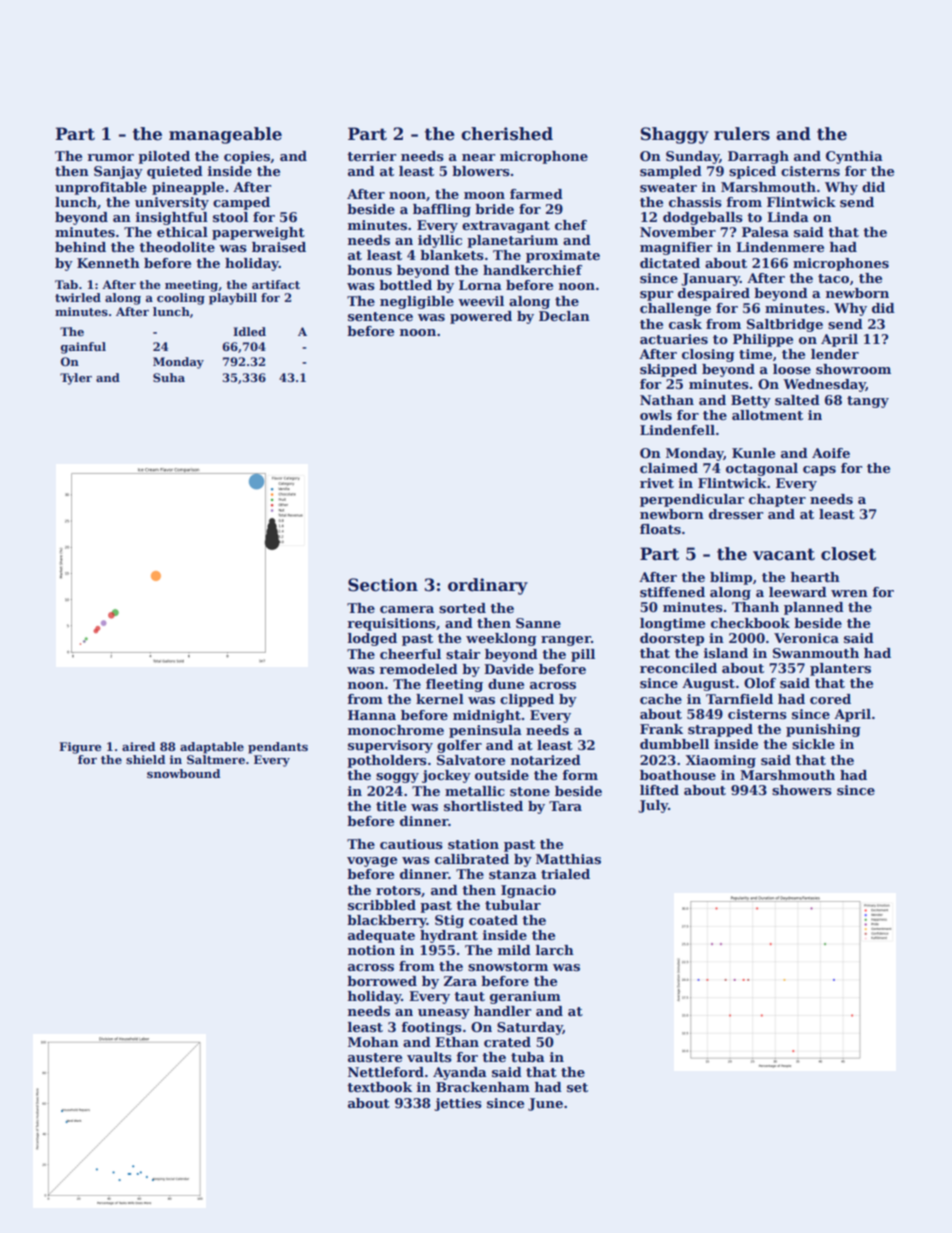 This screenshot has height=1233, width=952. Describe the element at coordinates (225, 135) in the screenshot. I see `manageable` at that location.
